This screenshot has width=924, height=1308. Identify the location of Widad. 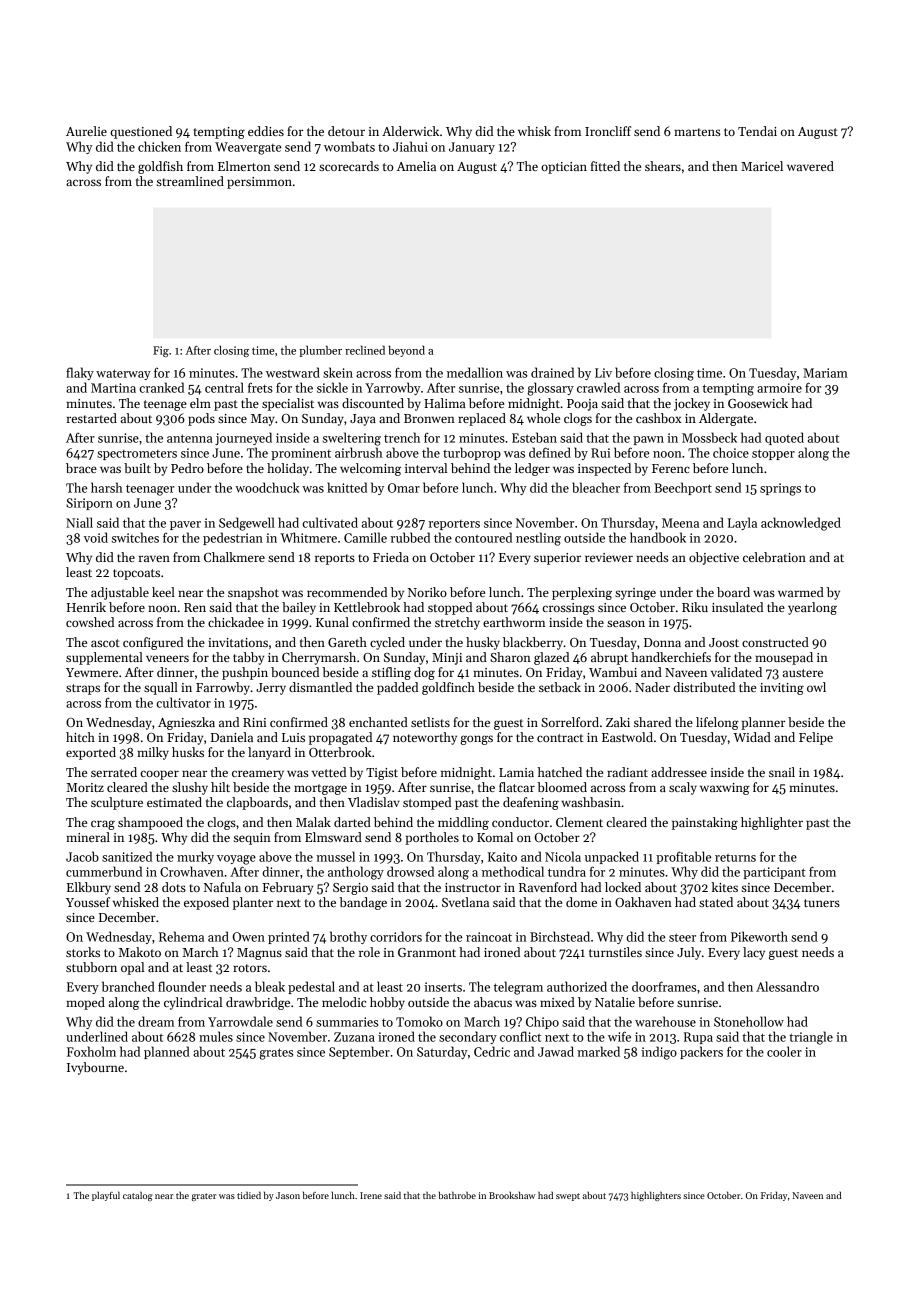
(752, 737).
